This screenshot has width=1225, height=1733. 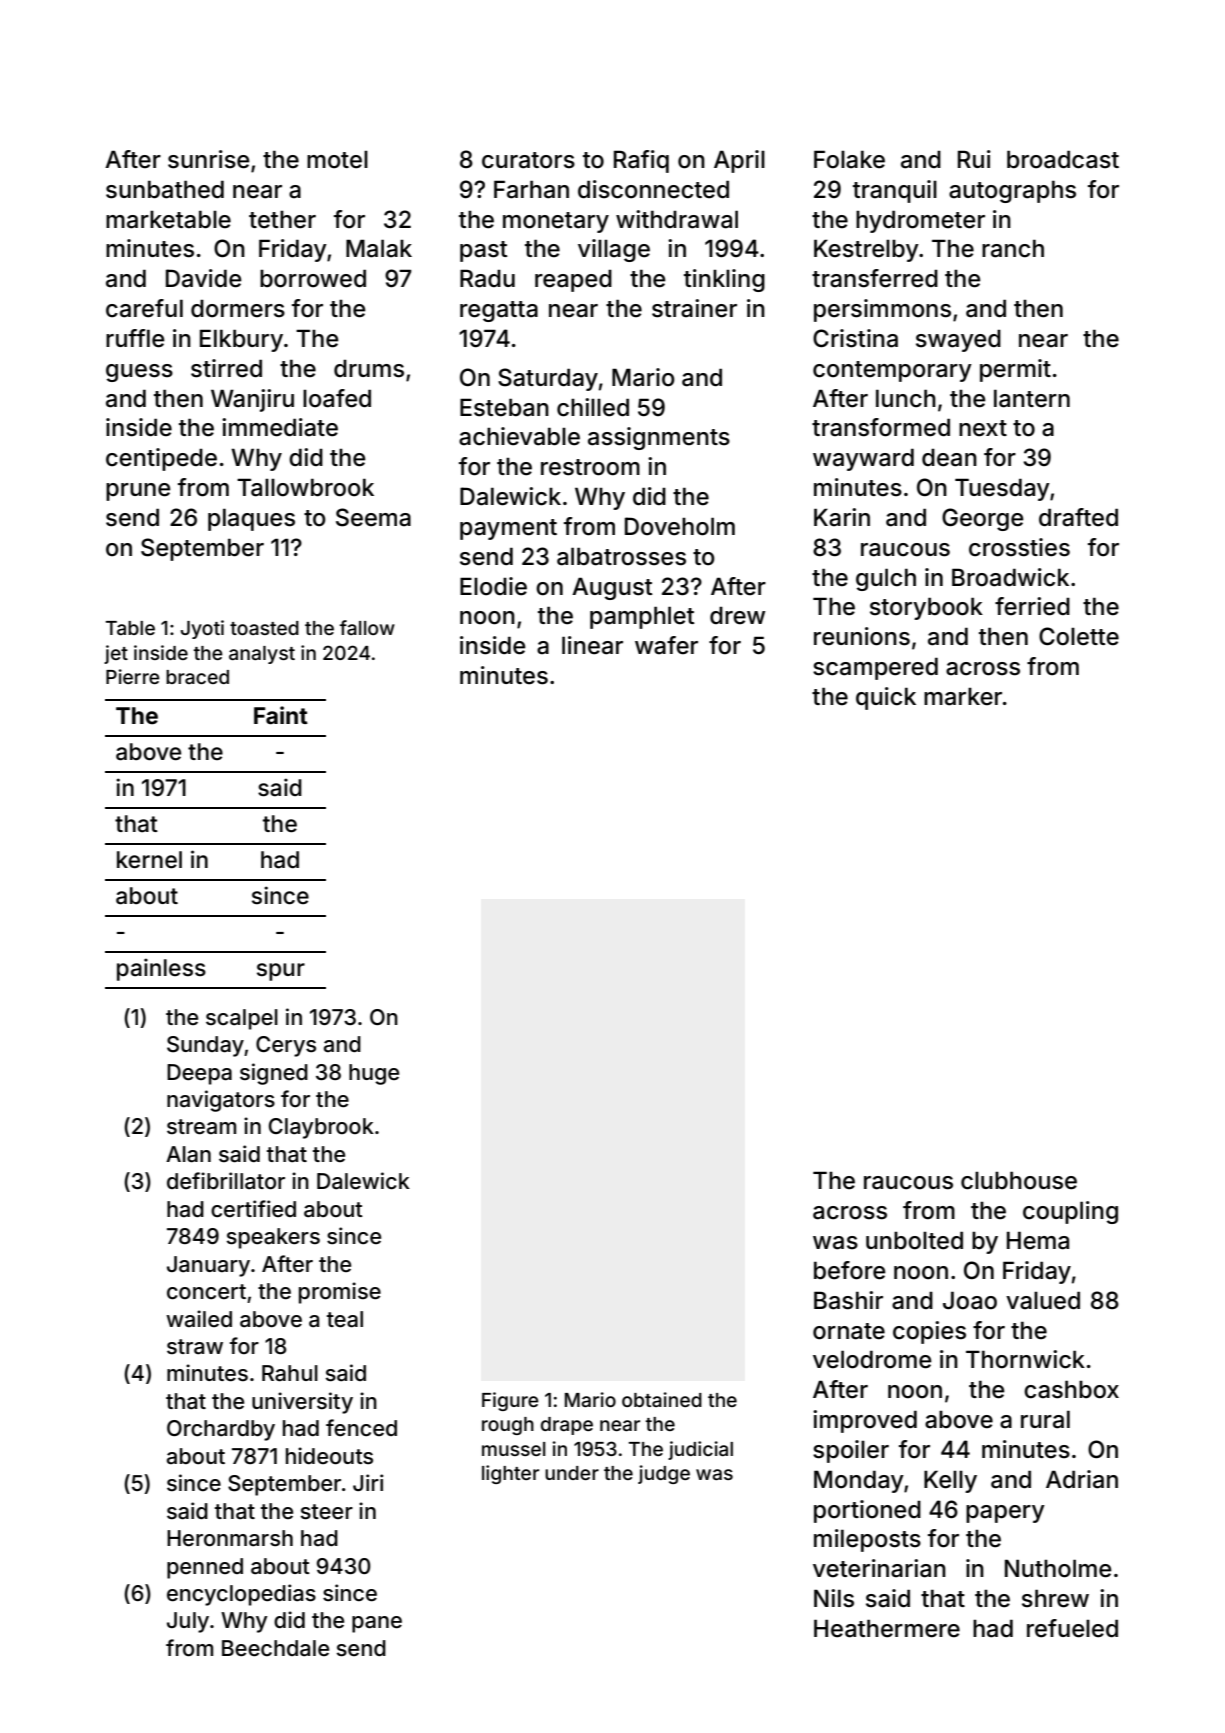 I want to click on prune, so click(x=138, y=492).
